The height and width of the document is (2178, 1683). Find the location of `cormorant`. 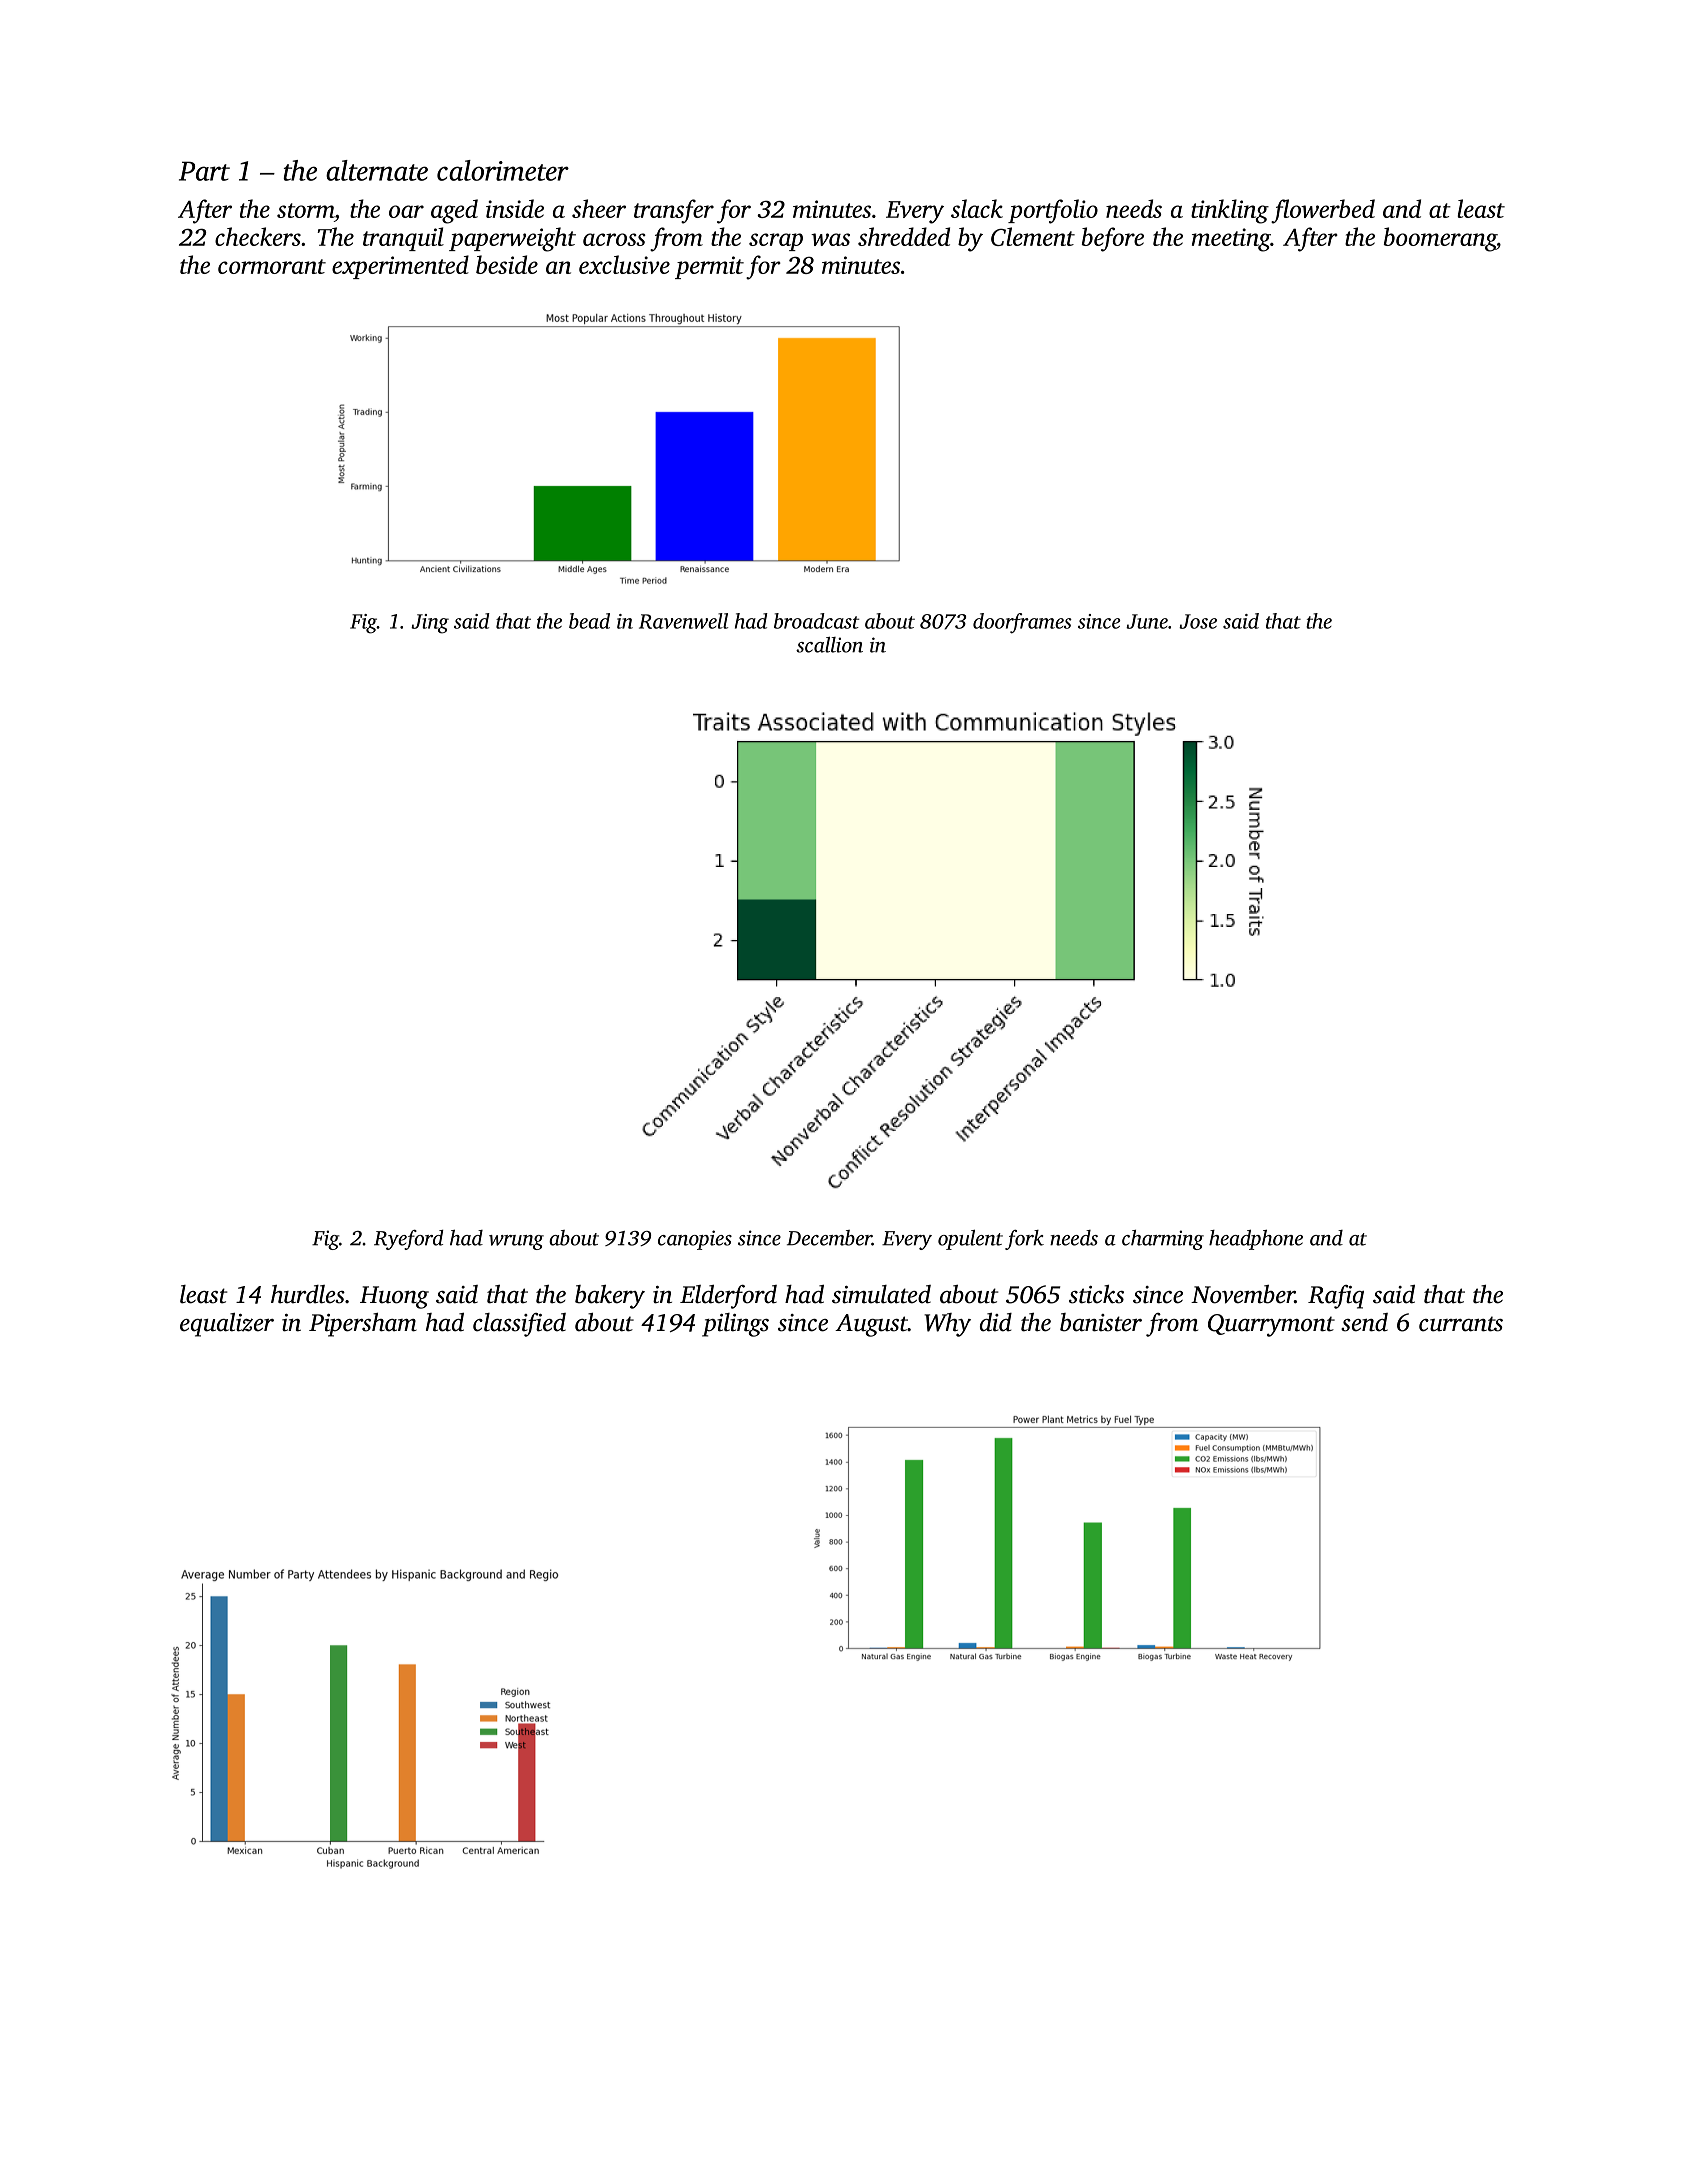

cormorant is located at coordinates (272, 266).
